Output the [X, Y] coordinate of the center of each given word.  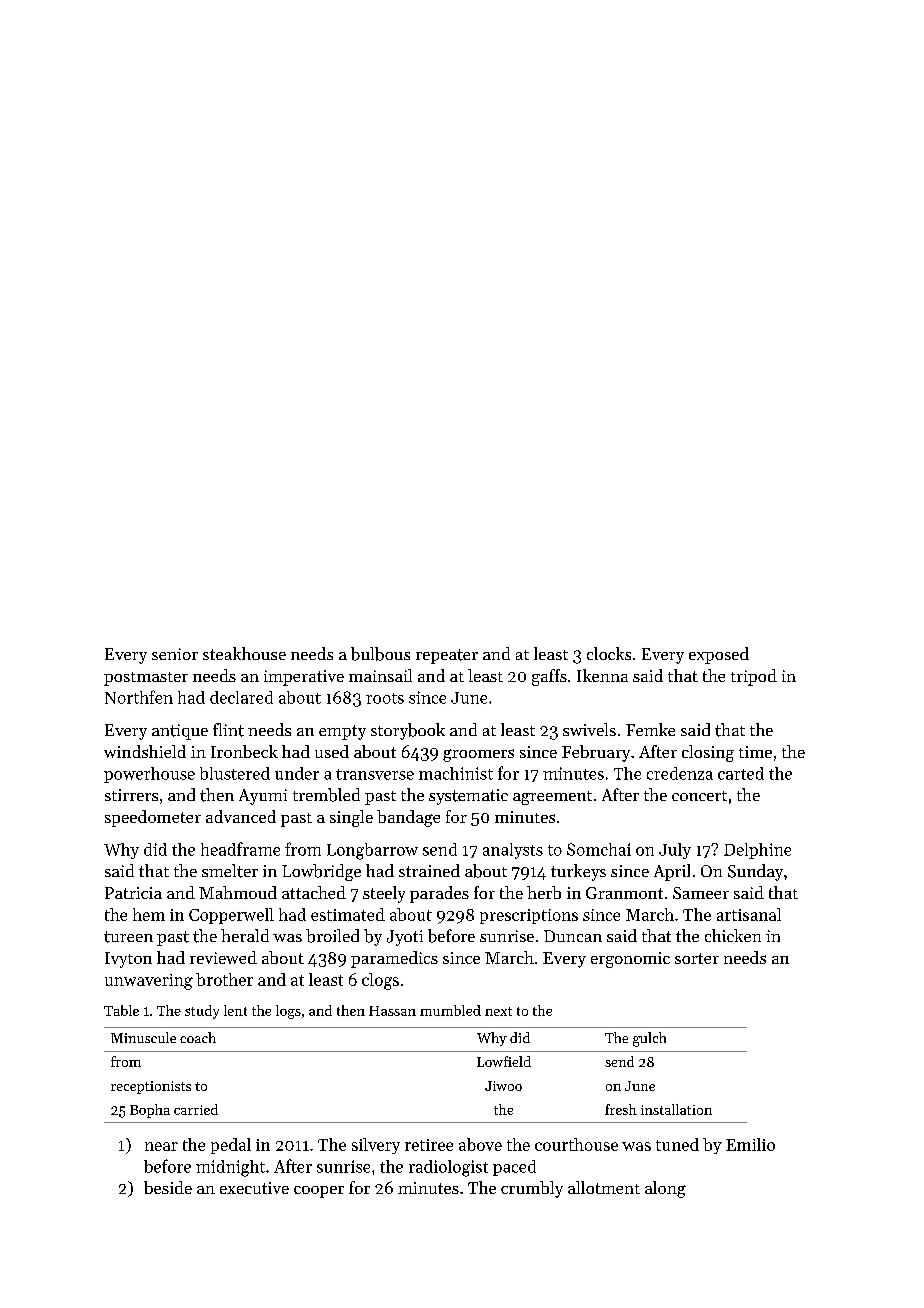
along [665, 1189]
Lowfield [504, 1061]
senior [175, 654]
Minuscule [143, 1037]
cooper [319, 1192]
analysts [513, 851]
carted [741, 773]
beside [168, 1187]
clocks [609, 653]
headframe [240, 849]
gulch [649, 1039]
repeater [447, 656]
